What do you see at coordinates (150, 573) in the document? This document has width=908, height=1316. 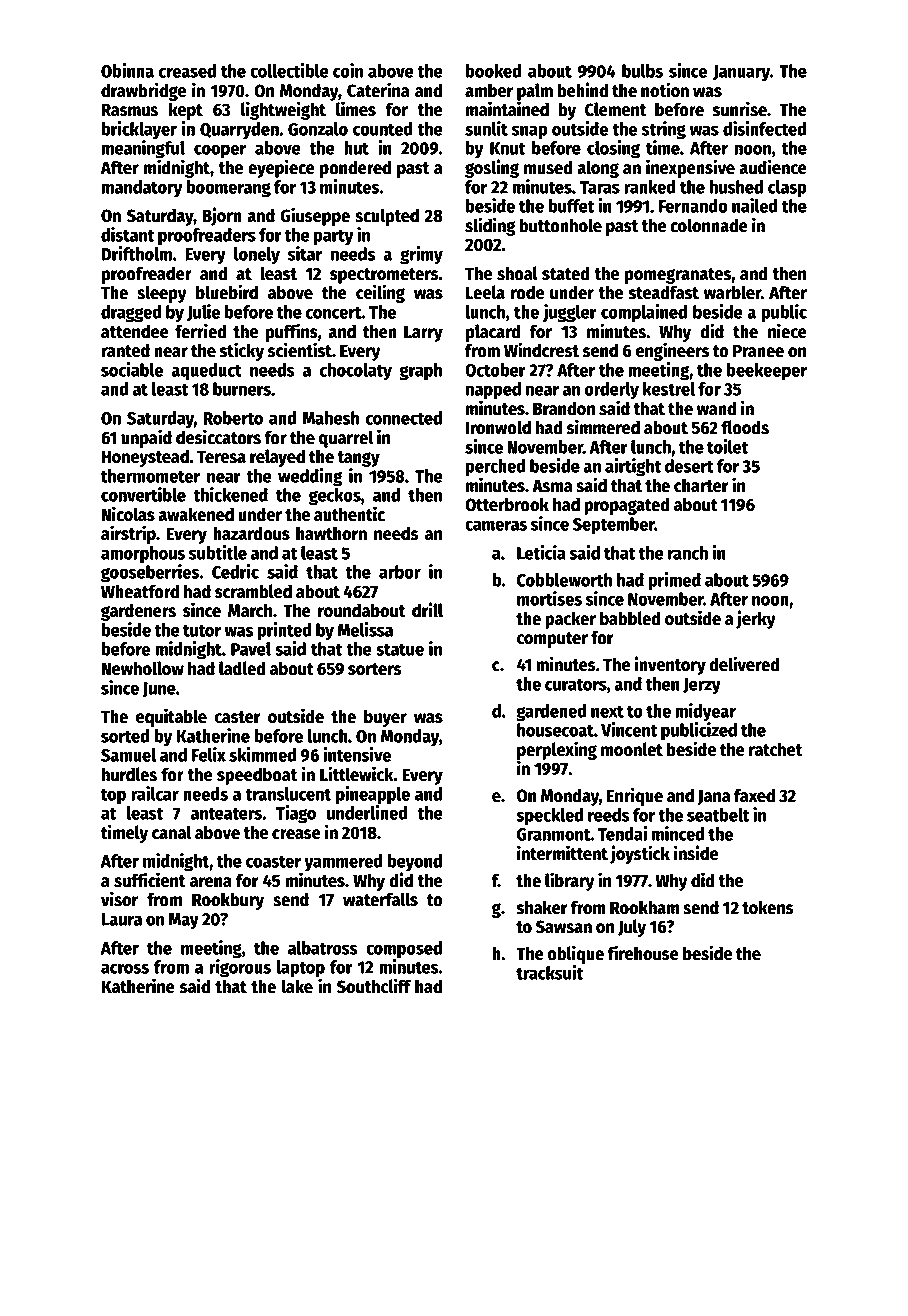 I see `gooseberries` at bounding box center [150, 573].
